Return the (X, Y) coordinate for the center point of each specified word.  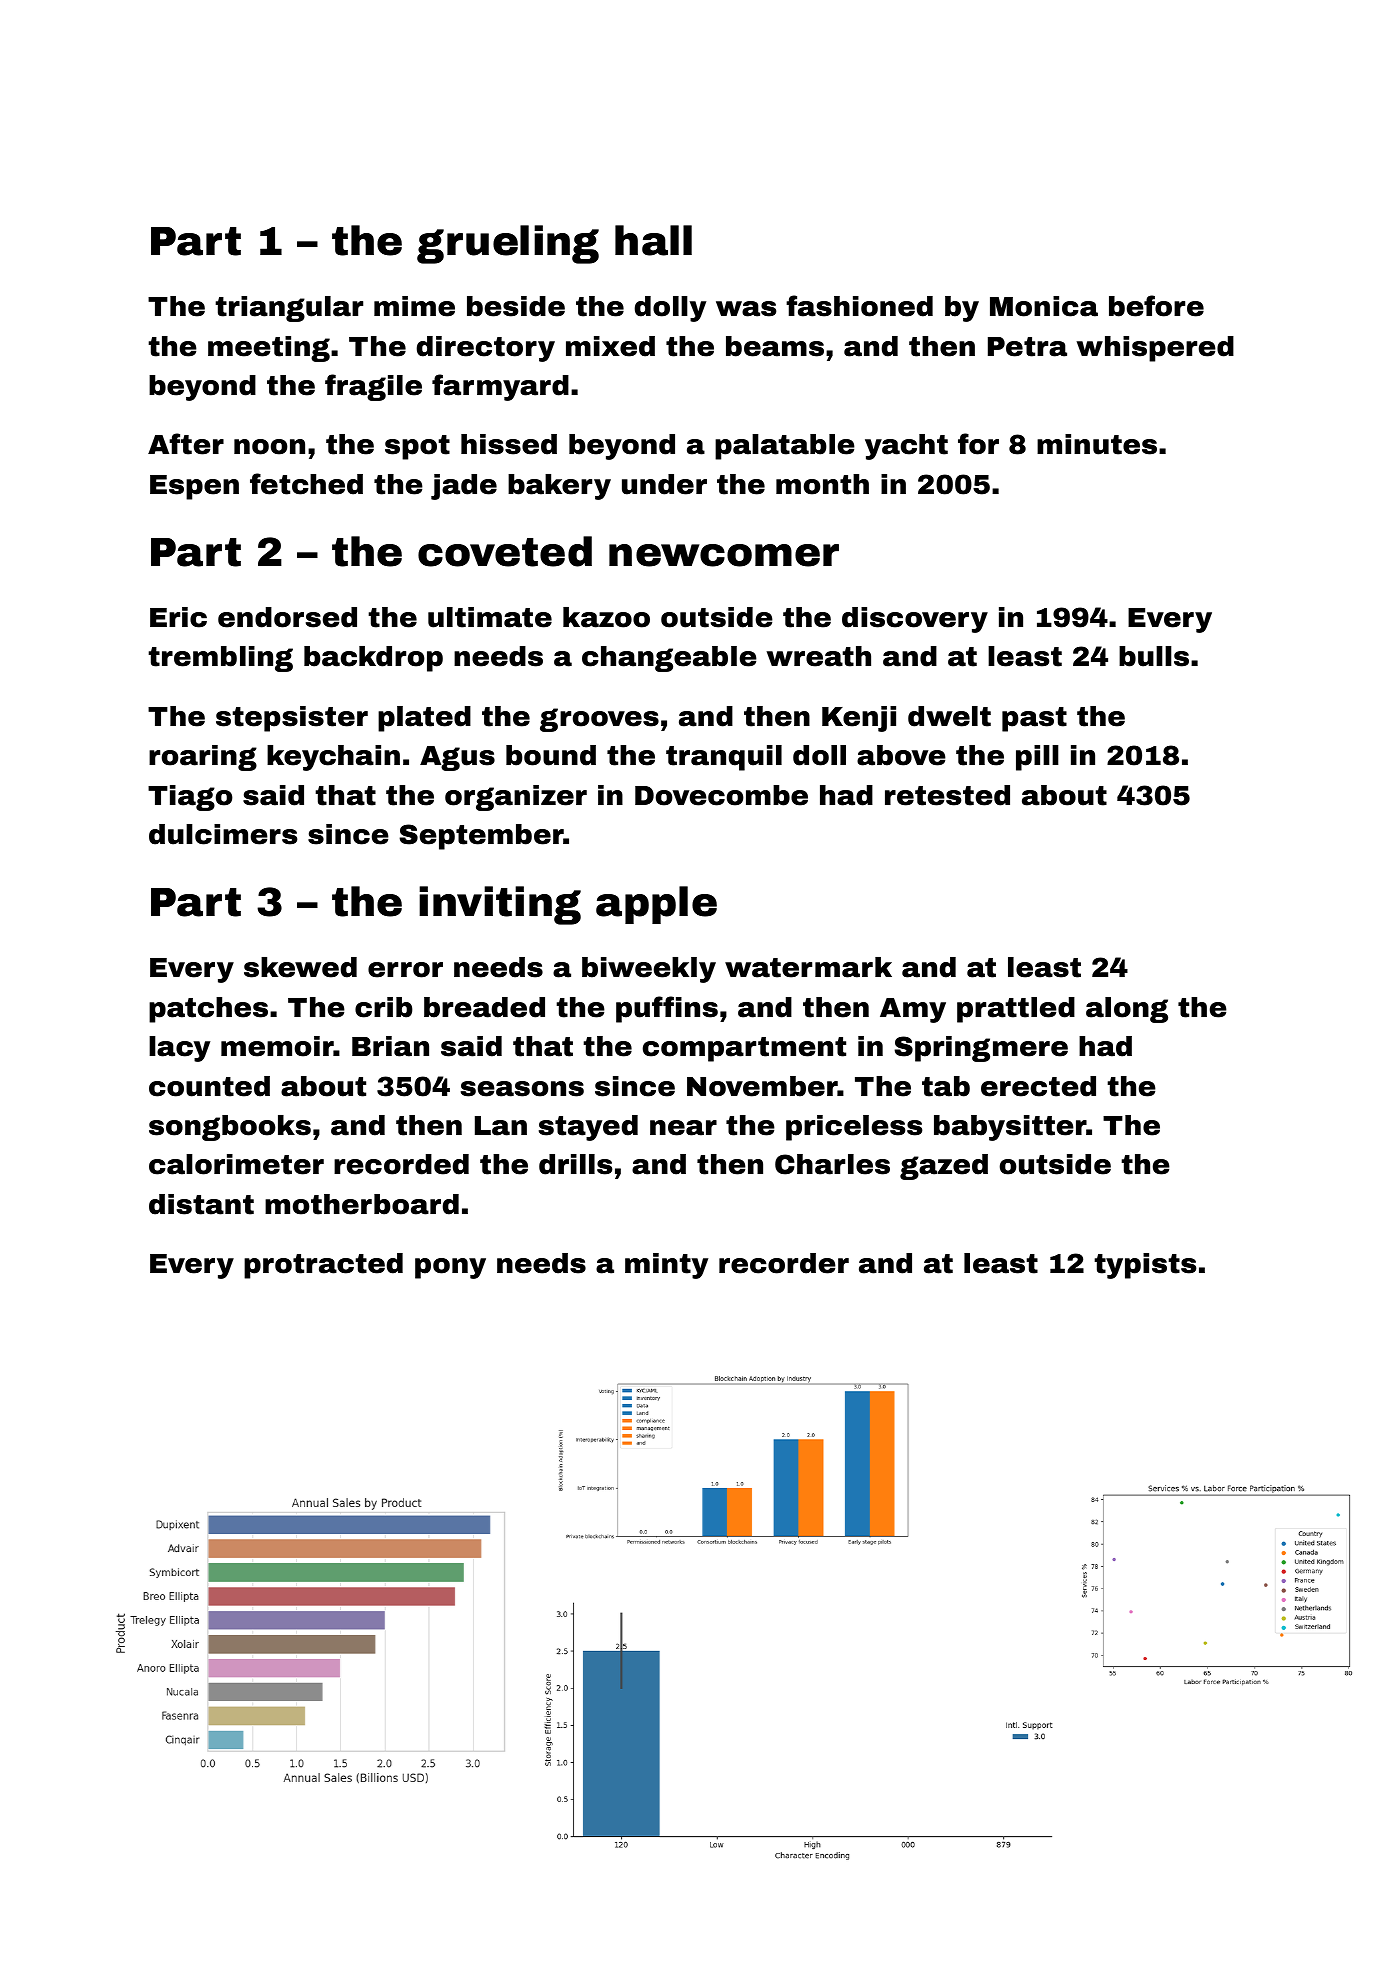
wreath (818, 656)
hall (653, 240)
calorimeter (236, 1164)
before (1156, 306)
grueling (508, 244)
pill (1037, 758)
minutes (1097, 444)
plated (424, 719)
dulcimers (223, 834)
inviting (500, 905)
